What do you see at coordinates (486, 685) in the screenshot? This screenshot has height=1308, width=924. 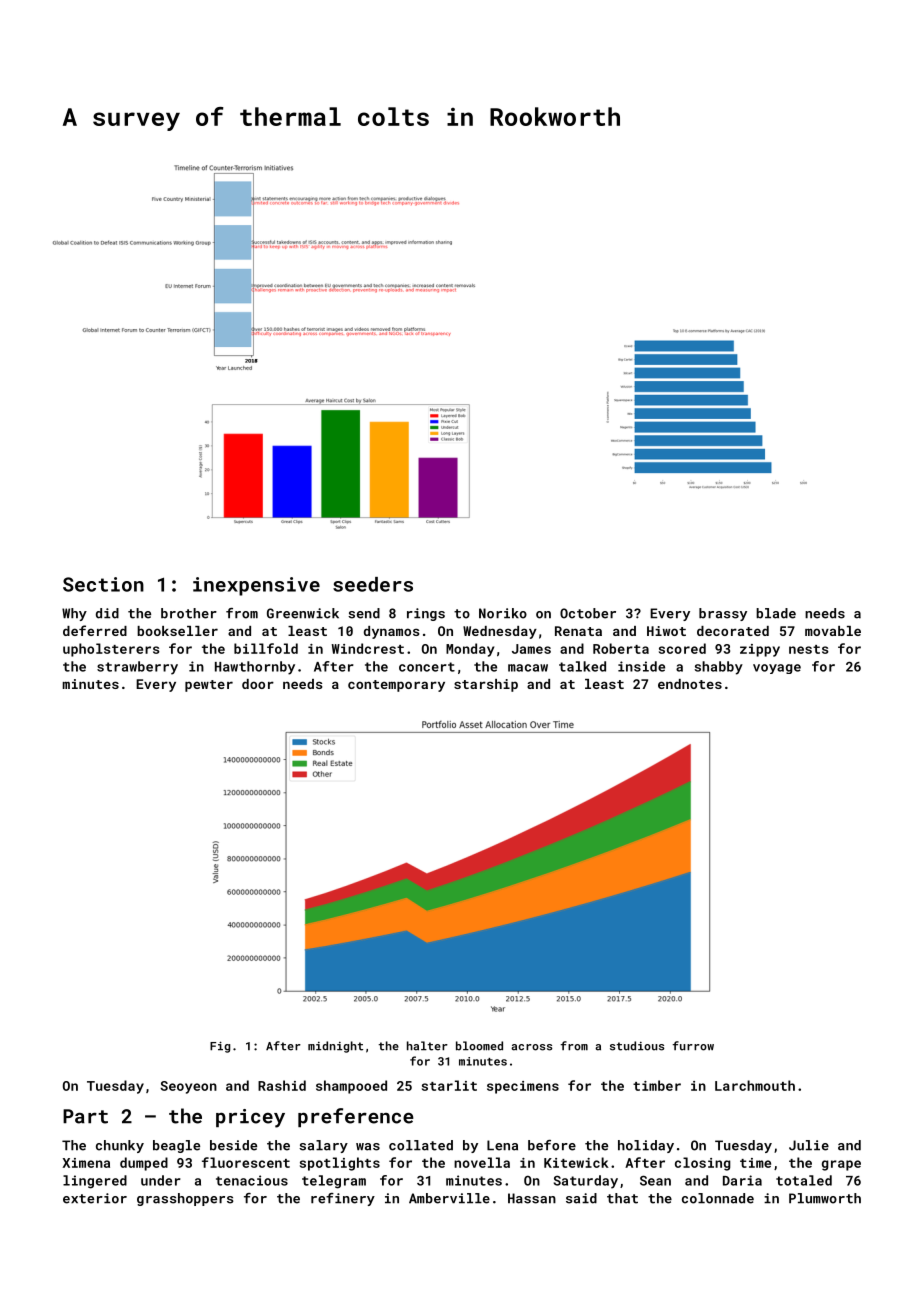 I see `starship` at bounding box center [486, 685].
